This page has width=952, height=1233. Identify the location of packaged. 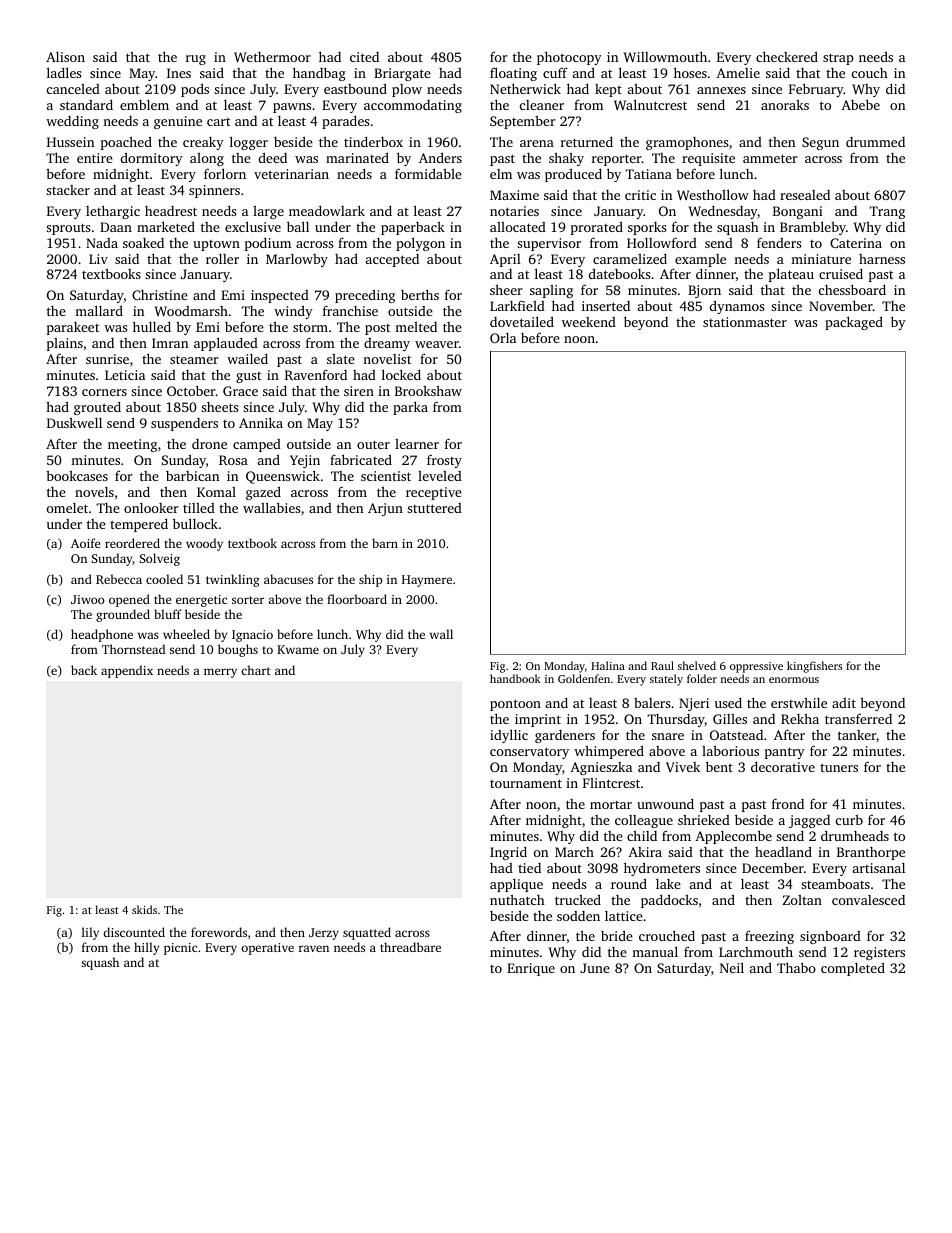
(854, 323).
